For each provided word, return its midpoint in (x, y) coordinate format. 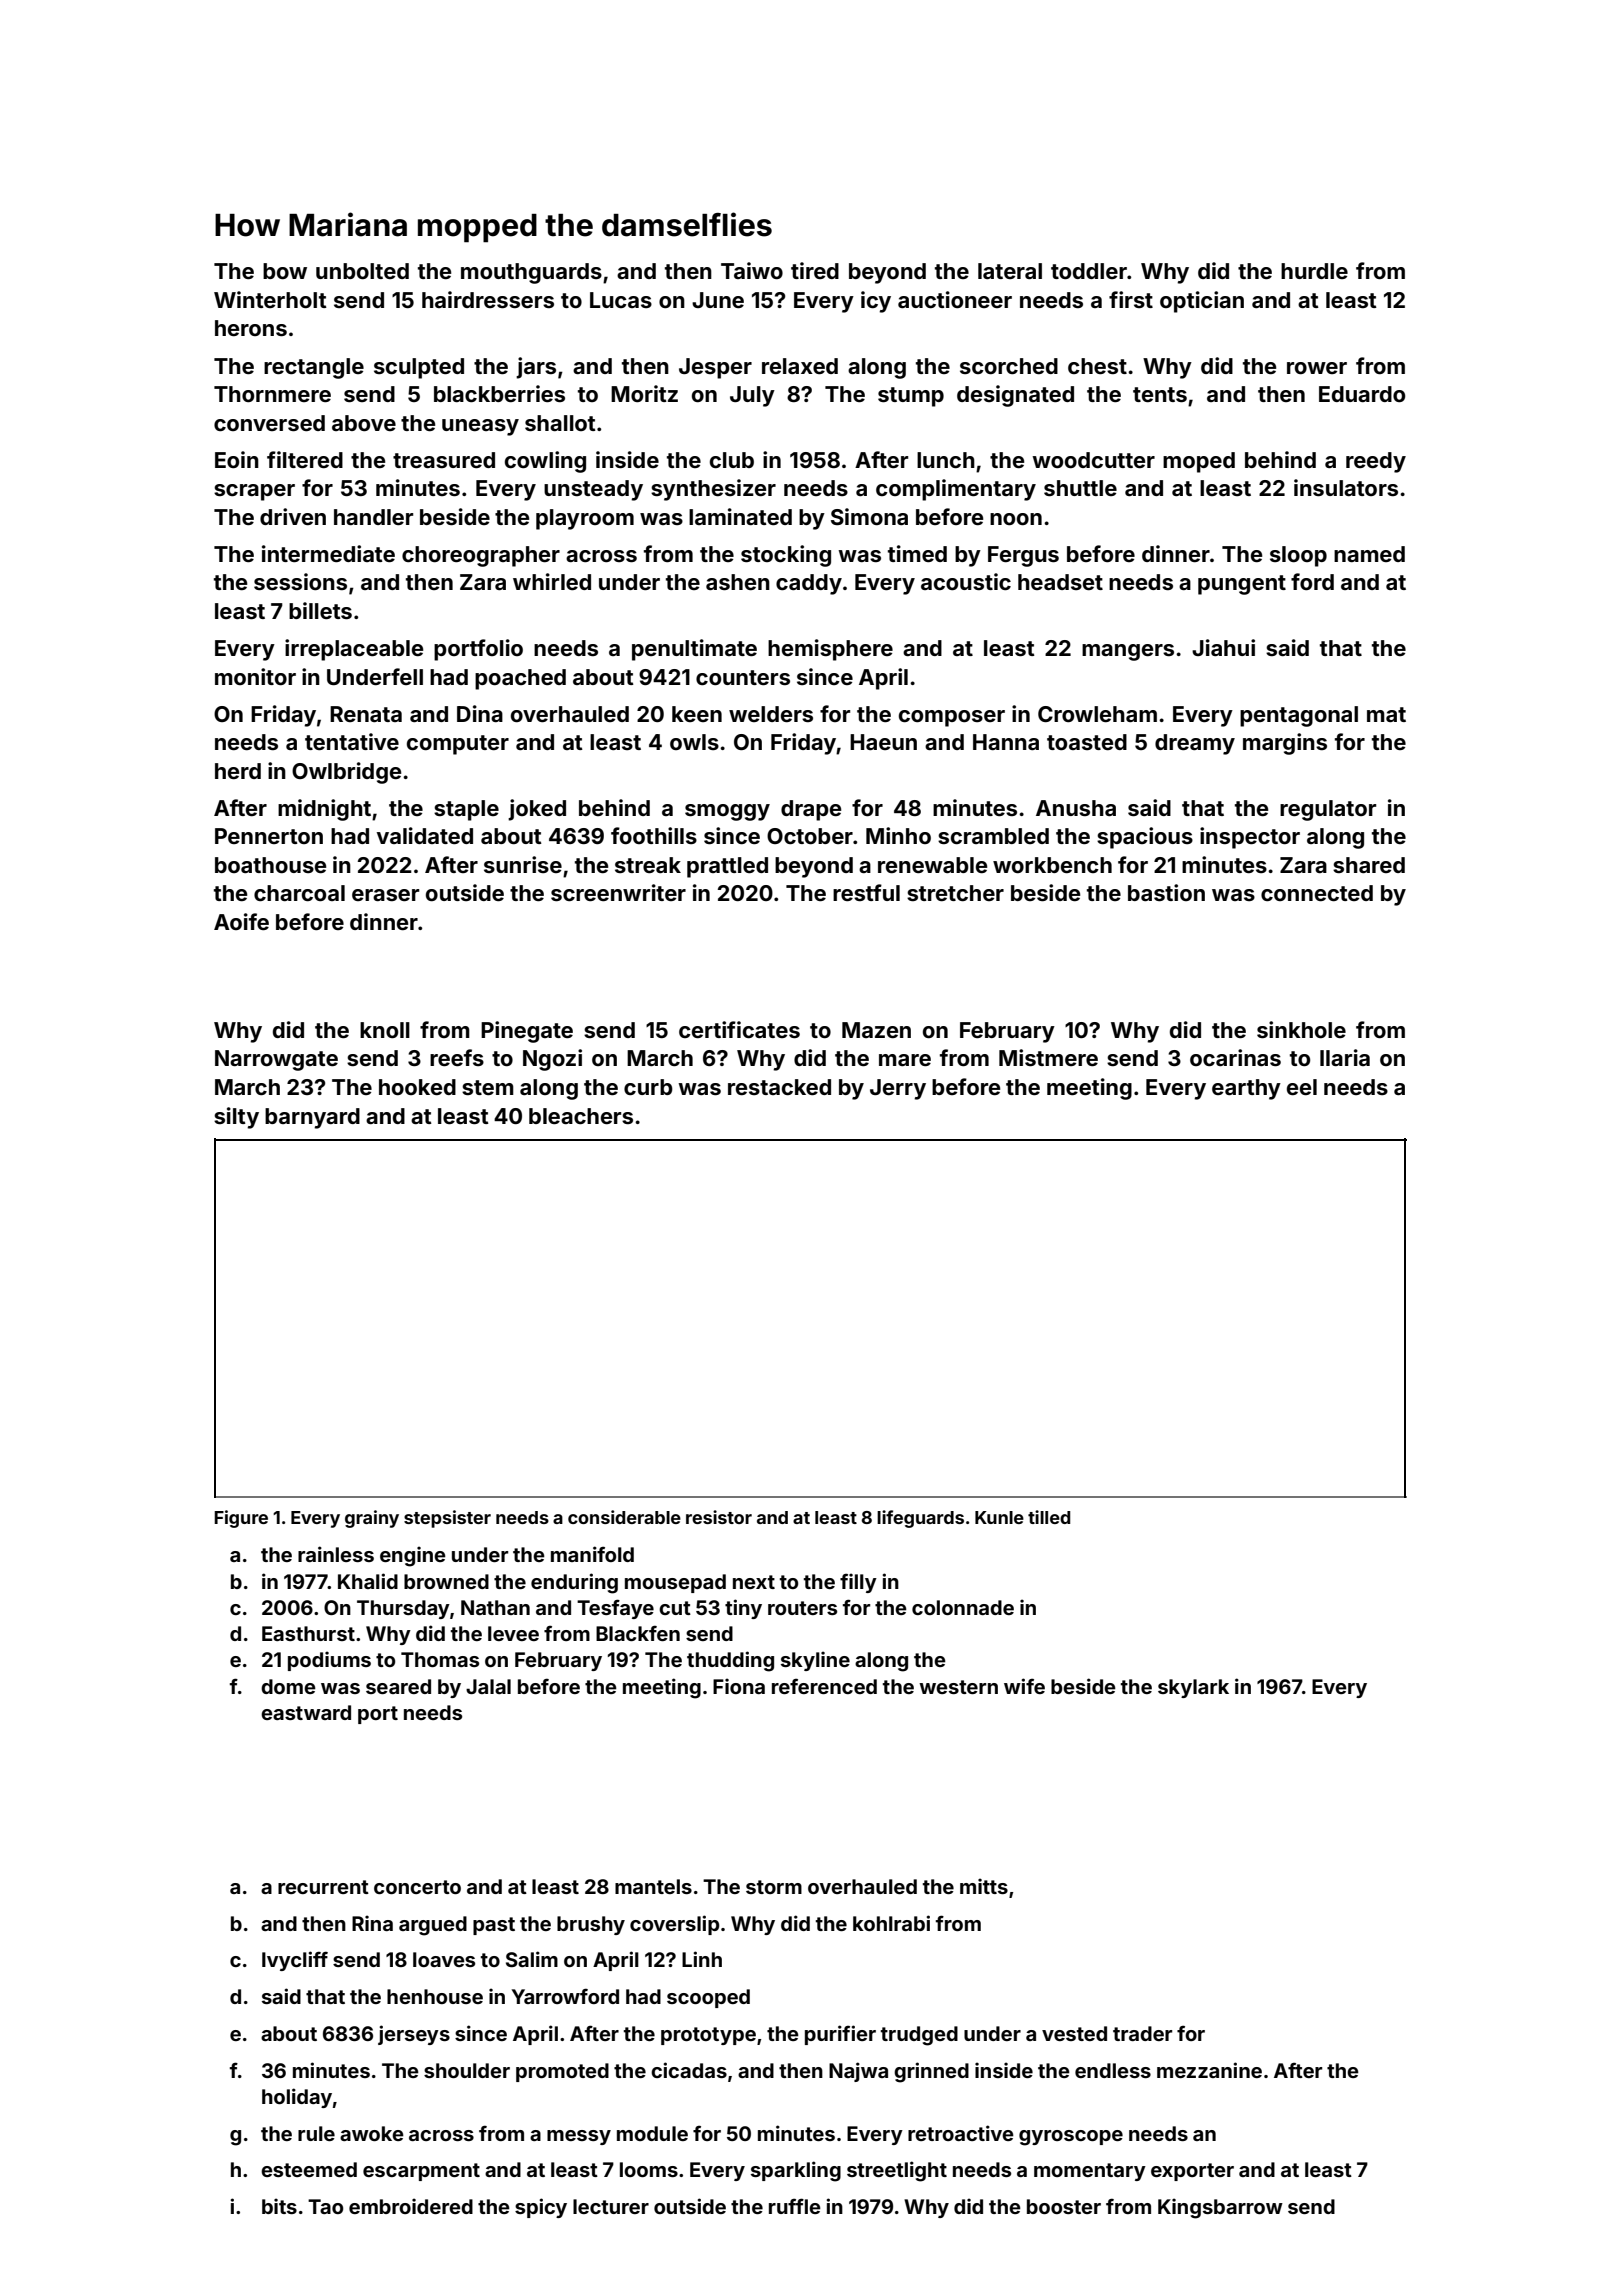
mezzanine (1209, 2070)
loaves (444, 1959)
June (718, 300)
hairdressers (488, 299)
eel (1302, 1087)
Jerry (898, 1089)
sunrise (523, 864)
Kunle (999, 1517)
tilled (1049, 1517)
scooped (708, 1998)
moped (1199, 462)
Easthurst (308, 1633)
